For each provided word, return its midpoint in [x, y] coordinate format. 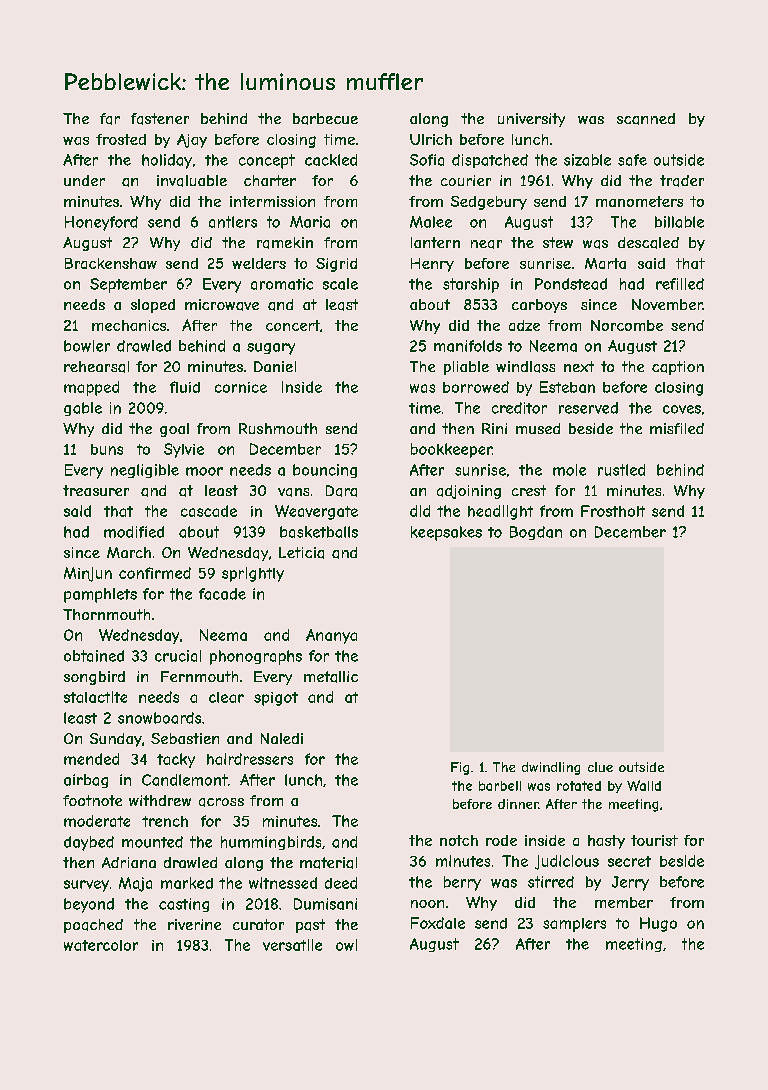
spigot [276, 699]
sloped [153, 306]
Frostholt [613, 511]
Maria [310, 222]
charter [270, 180]
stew [558, 242]
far [110, 119]
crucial [178, 656]
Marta [605, 263]
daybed [89, 843]
